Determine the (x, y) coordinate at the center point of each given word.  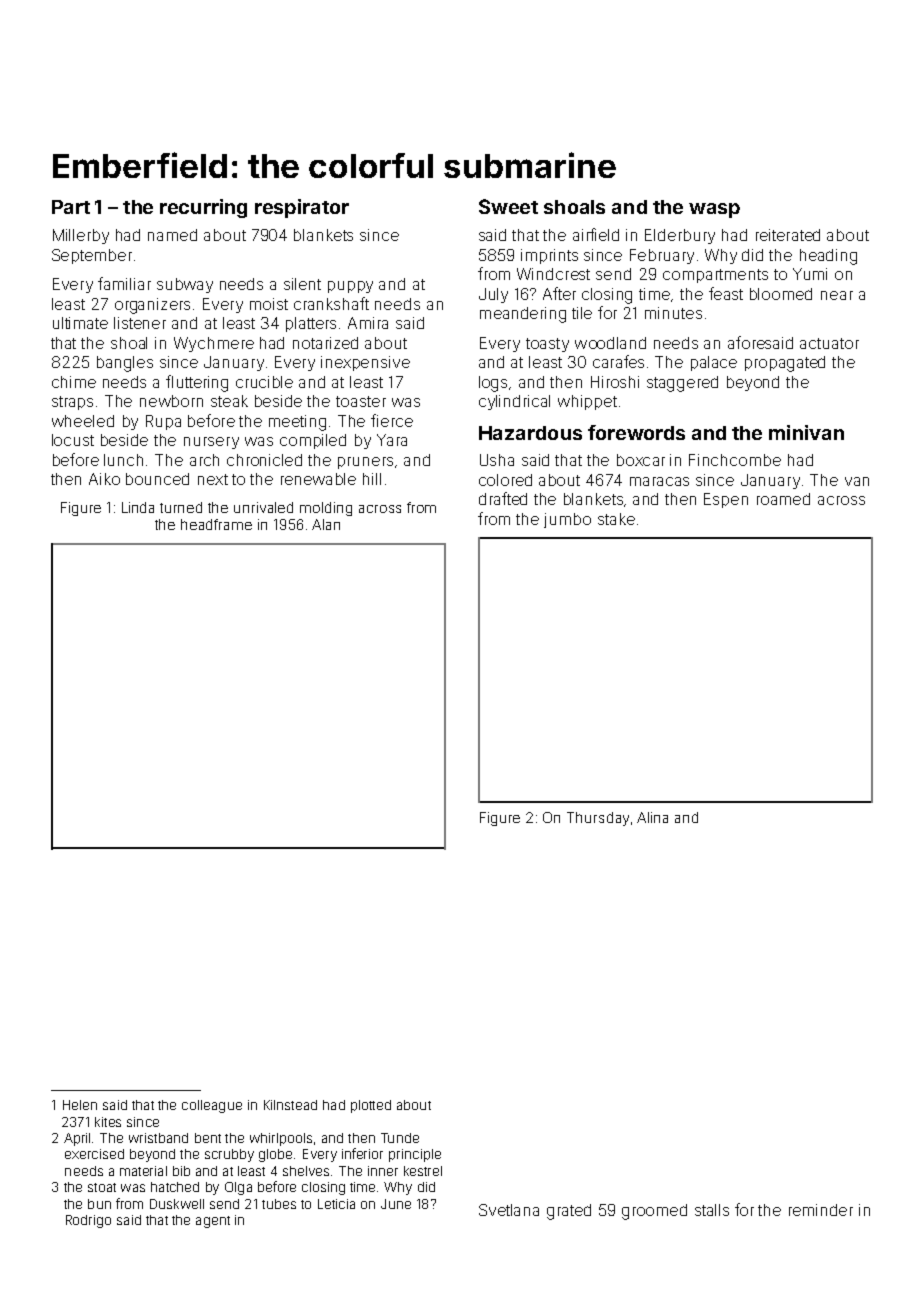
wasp (714, 210)
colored (505, 480)
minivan (806, 432)
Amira (368, 323)
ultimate (80, 323)
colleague (212, 1106)
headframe (216, 524)
